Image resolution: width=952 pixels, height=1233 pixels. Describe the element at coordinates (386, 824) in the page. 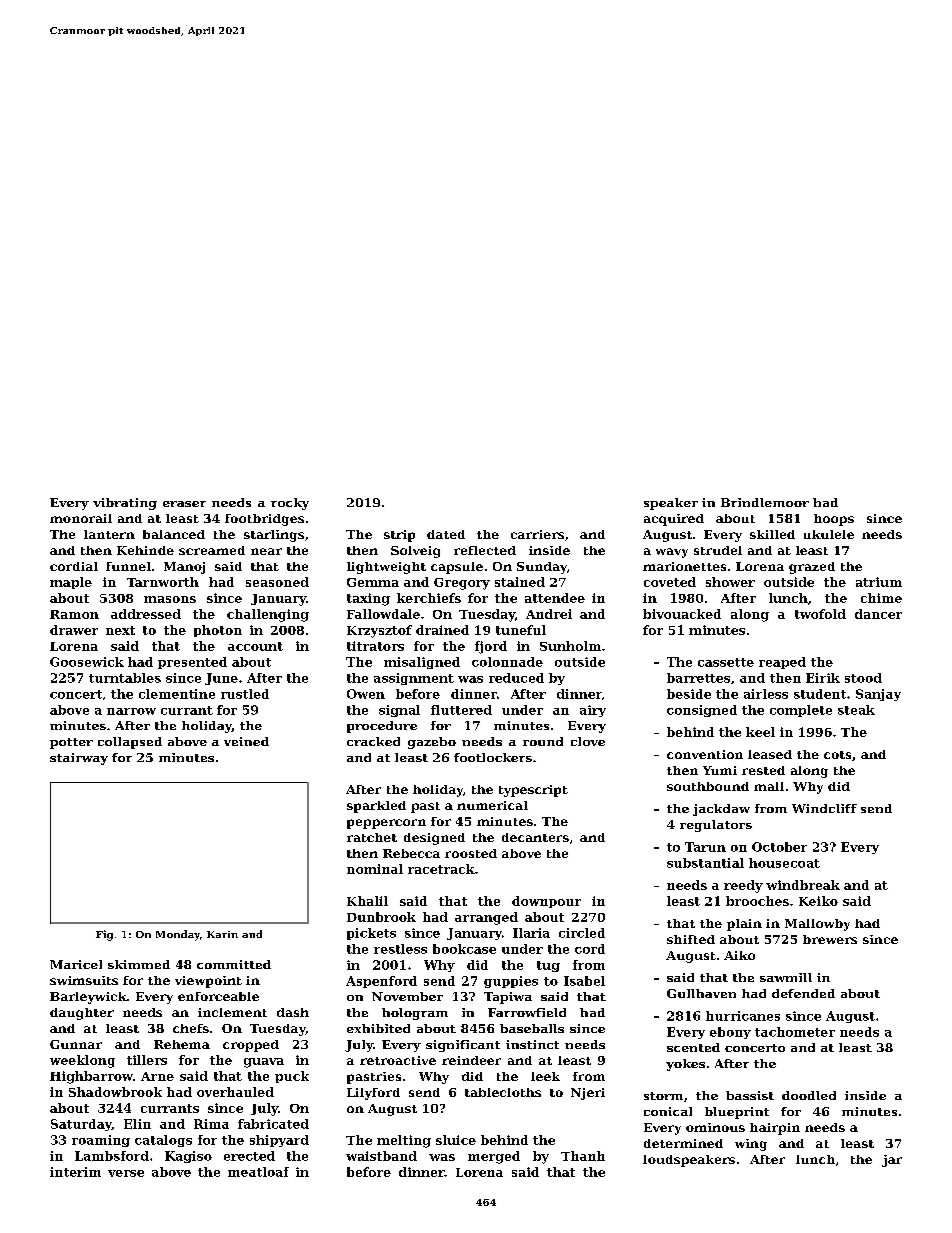

I see `peppercorn` at that location.
